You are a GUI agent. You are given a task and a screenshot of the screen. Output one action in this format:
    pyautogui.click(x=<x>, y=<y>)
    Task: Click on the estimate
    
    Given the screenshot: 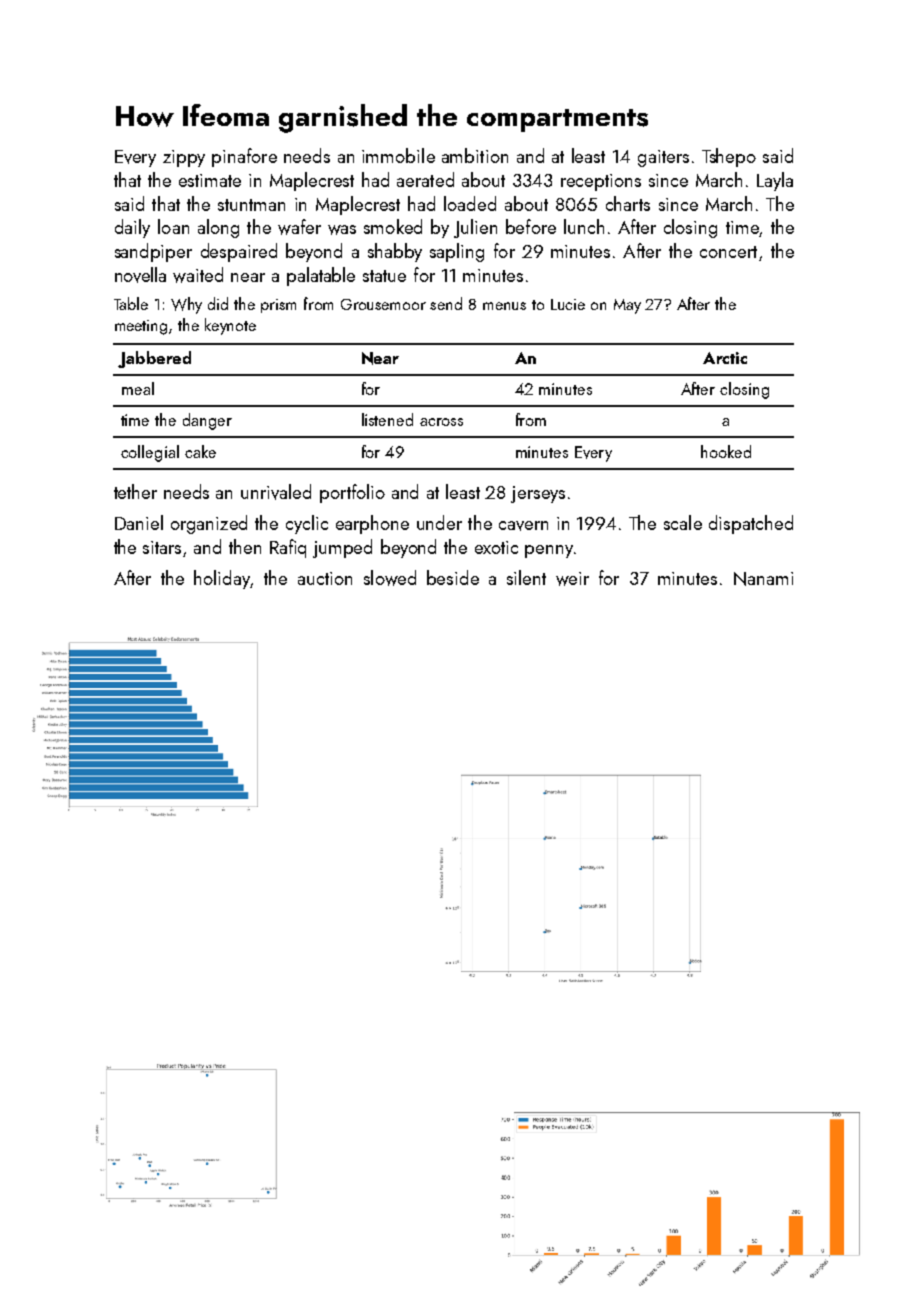 What is the action you would take?
    pyautogui.click(x=210, y=180)
